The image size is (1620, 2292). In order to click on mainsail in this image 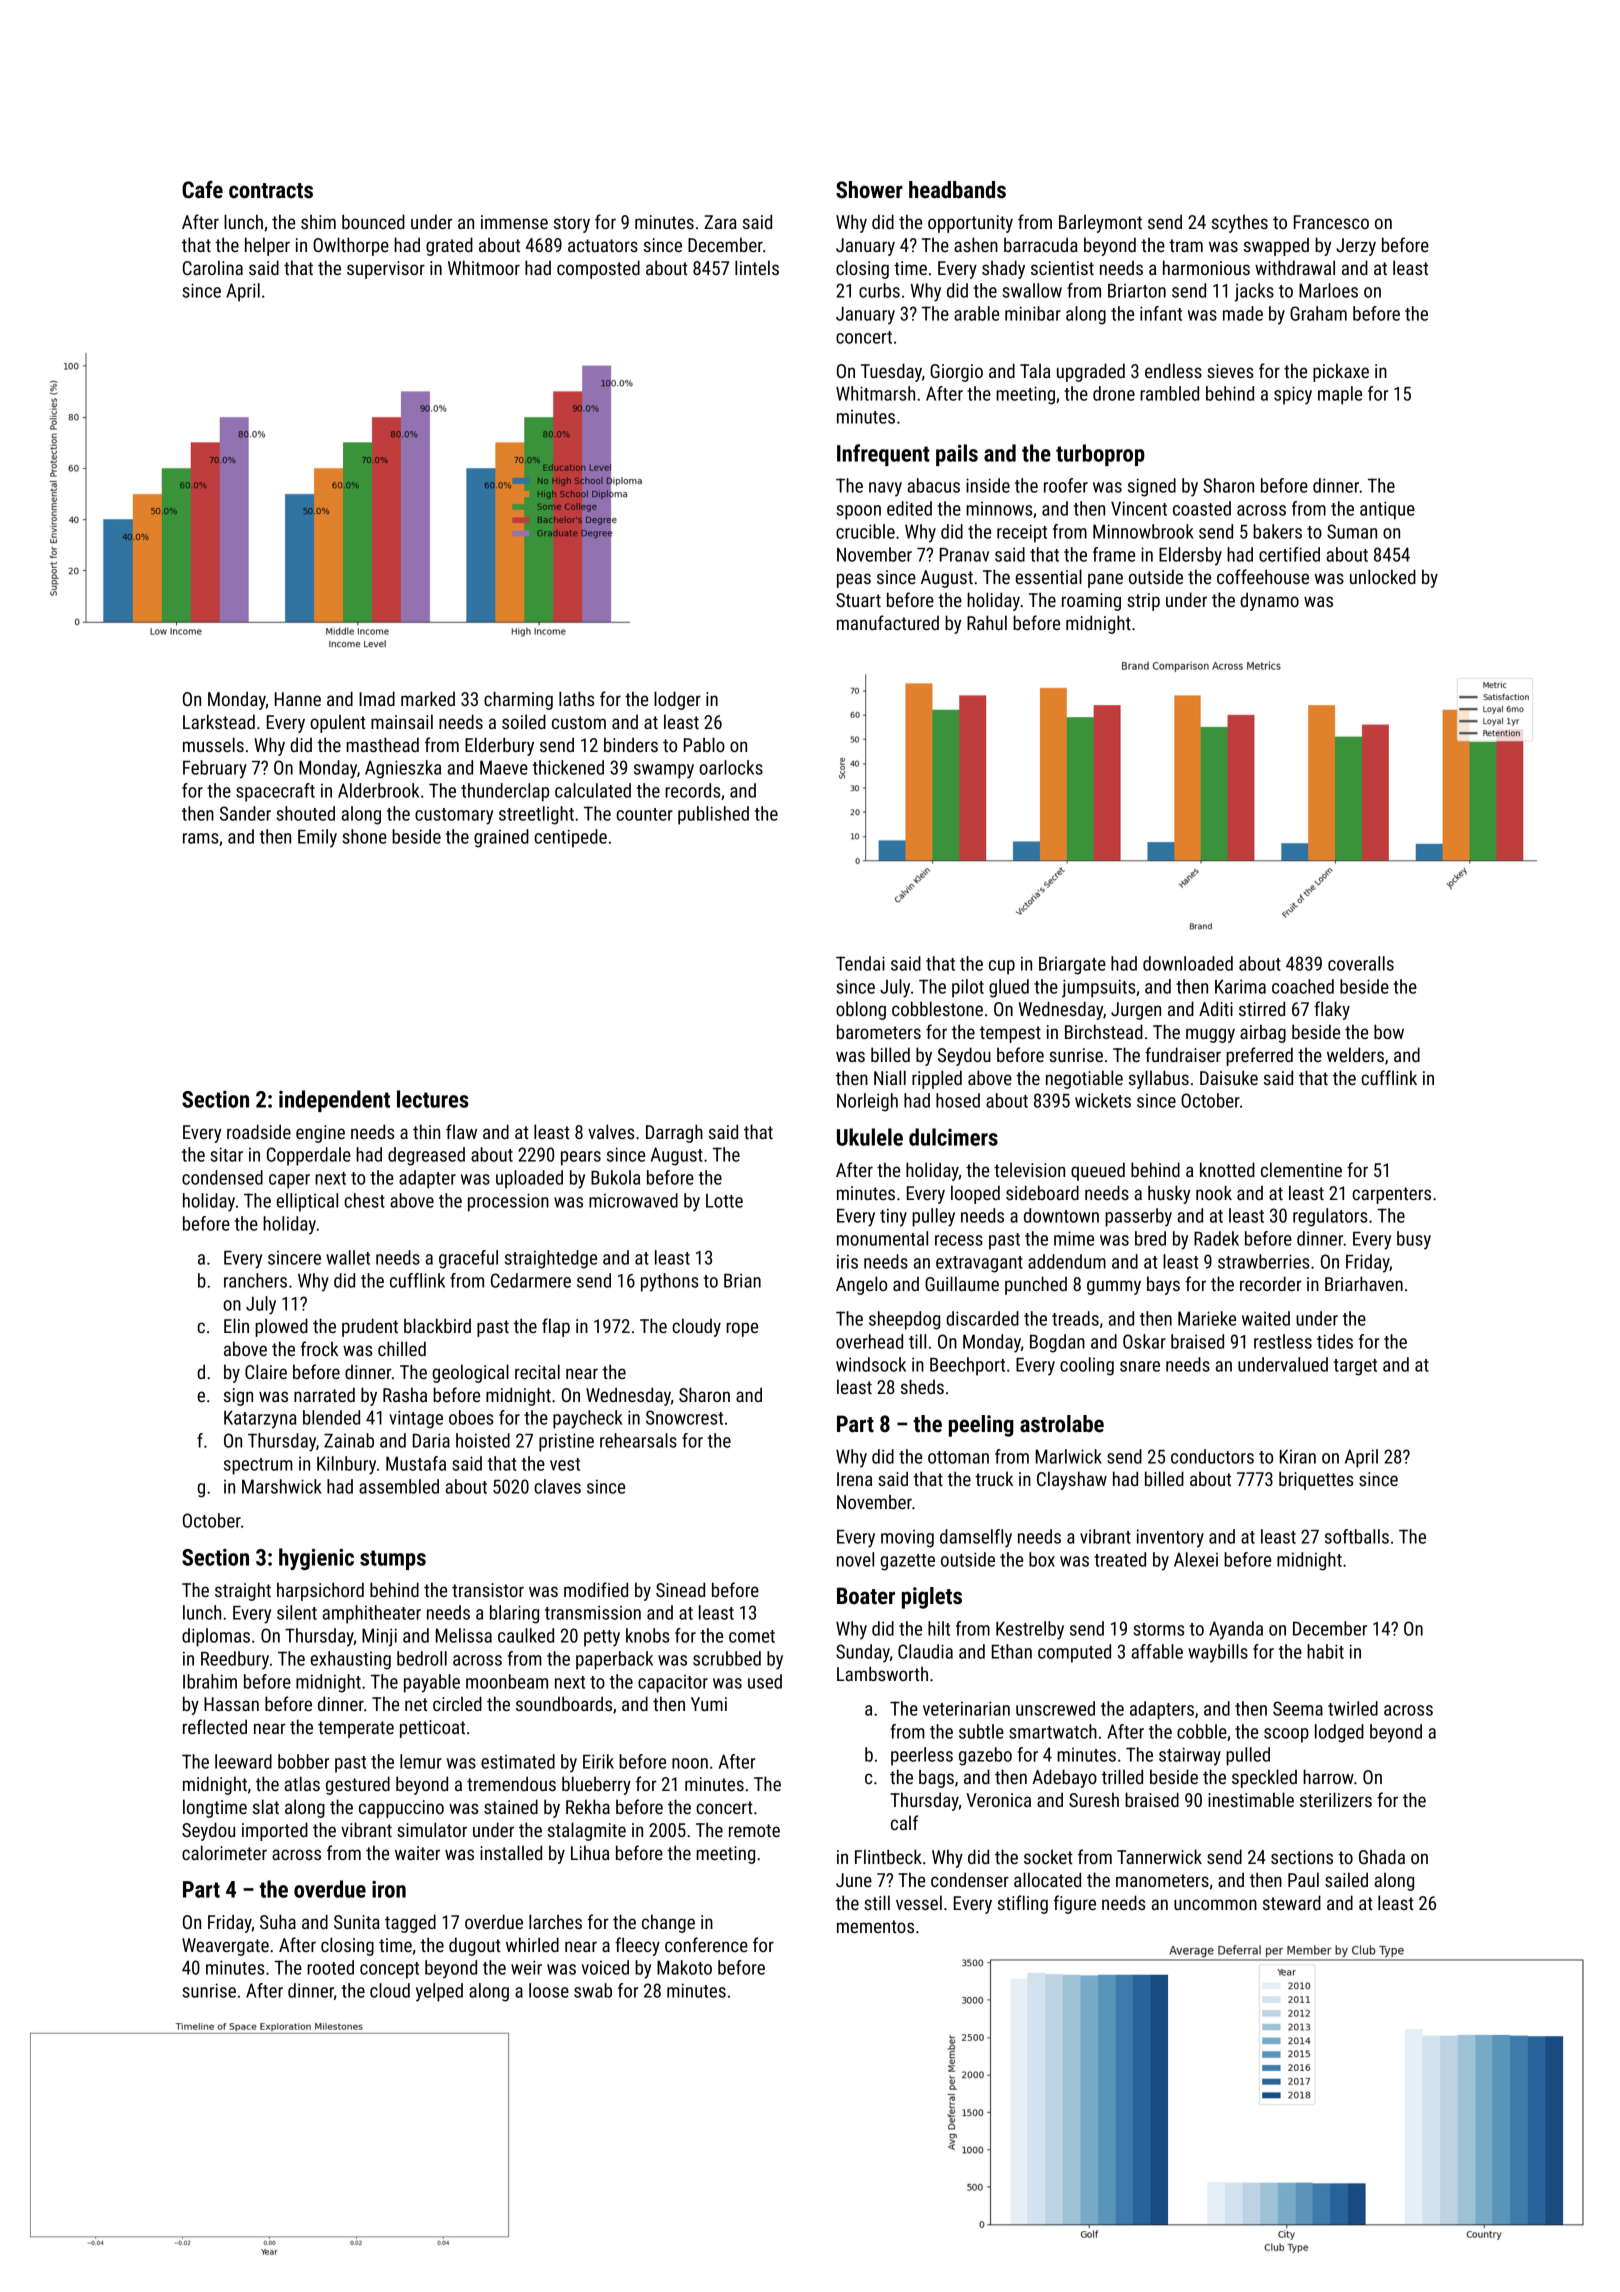, I will do `click(402, 721)`.
